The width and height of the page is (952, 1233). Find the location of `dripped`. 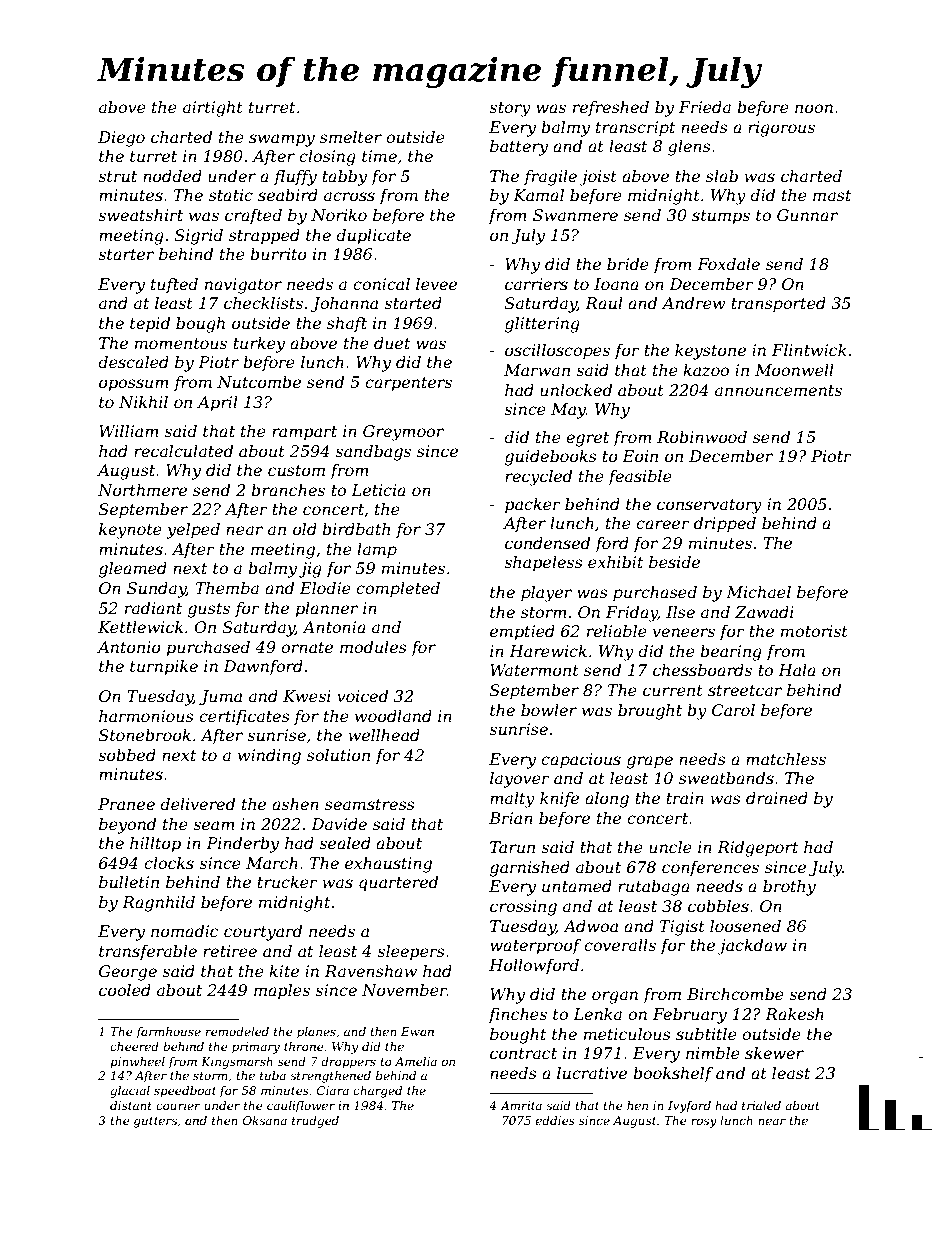

dripped is located at coordinates (725, 525).
